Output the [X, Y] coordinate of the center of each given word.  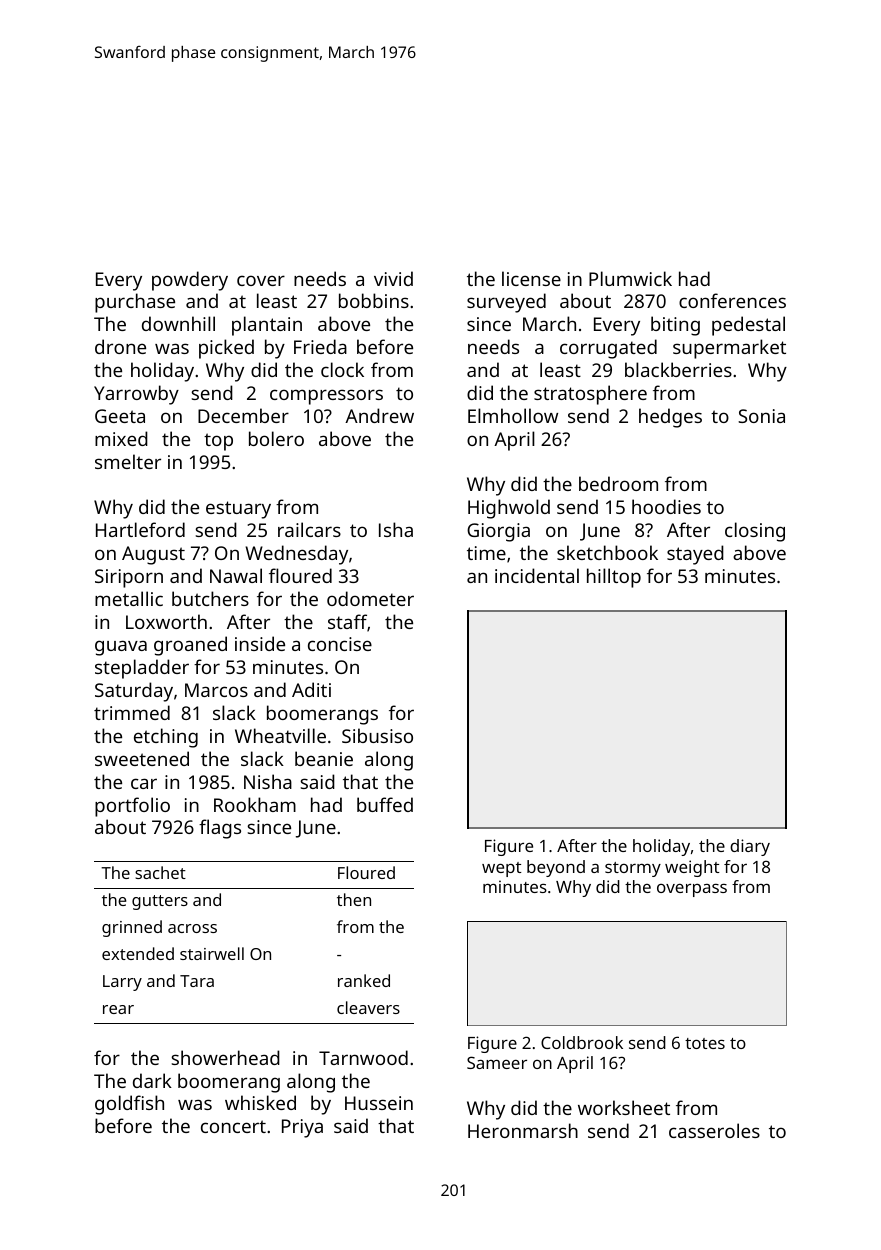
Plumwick [630, 278]
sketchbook [607, 552]
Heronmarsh [523, 1130]
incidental [537, 575]
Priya [302, 1128]
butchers [210, 598]
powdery [190, 281]
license [531, 278]
